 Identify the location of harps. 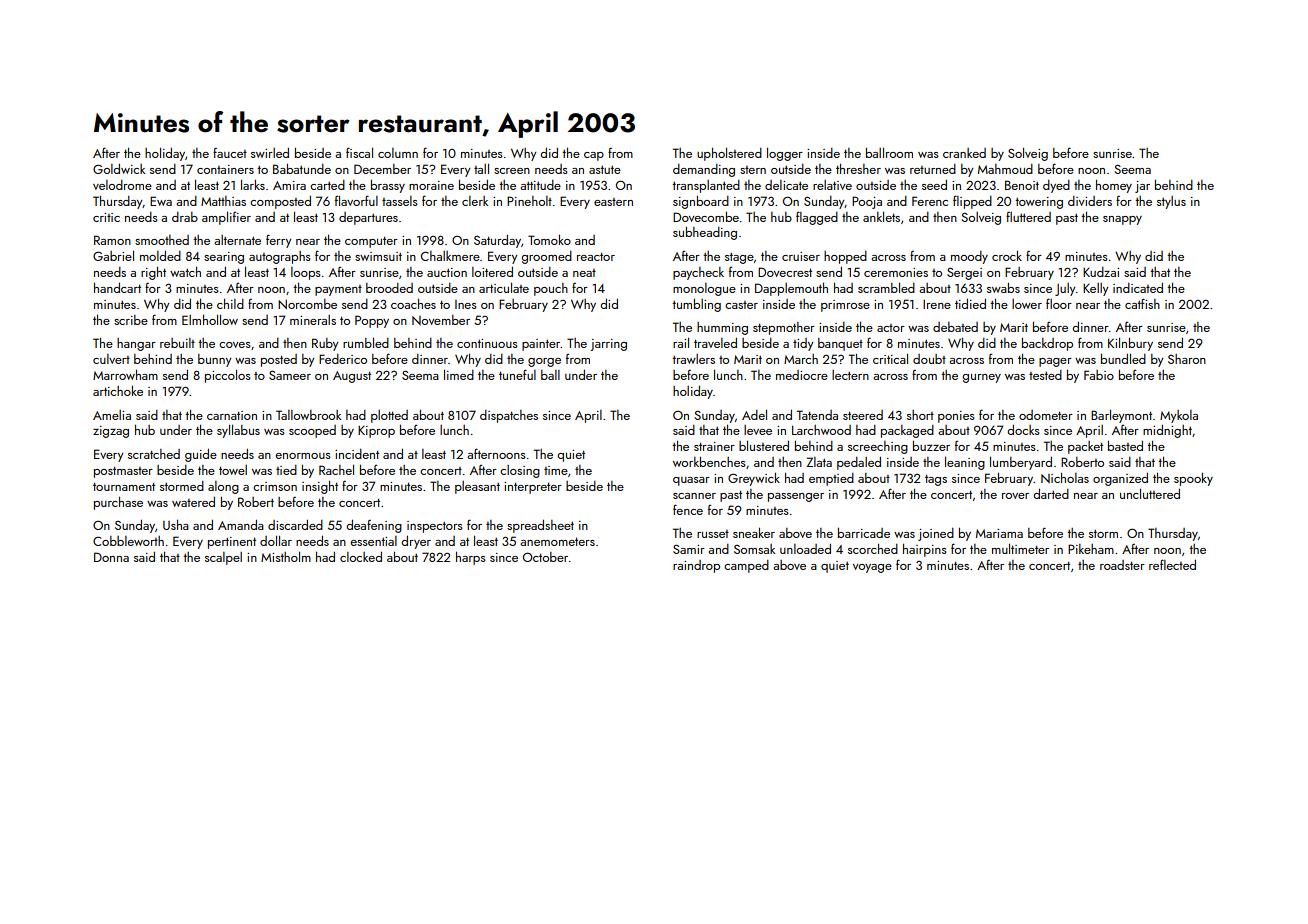
(471, 558).
